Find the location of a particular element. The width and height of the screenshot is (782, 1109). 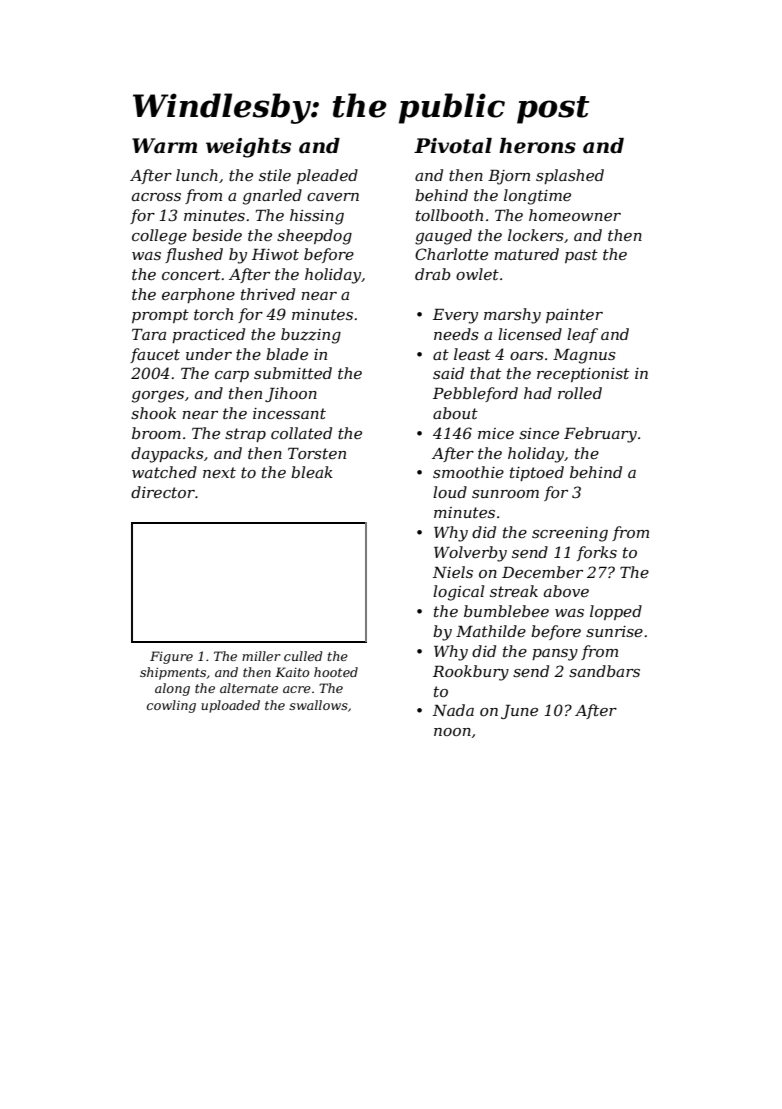

splashed is located at coordinates (570, 176).
